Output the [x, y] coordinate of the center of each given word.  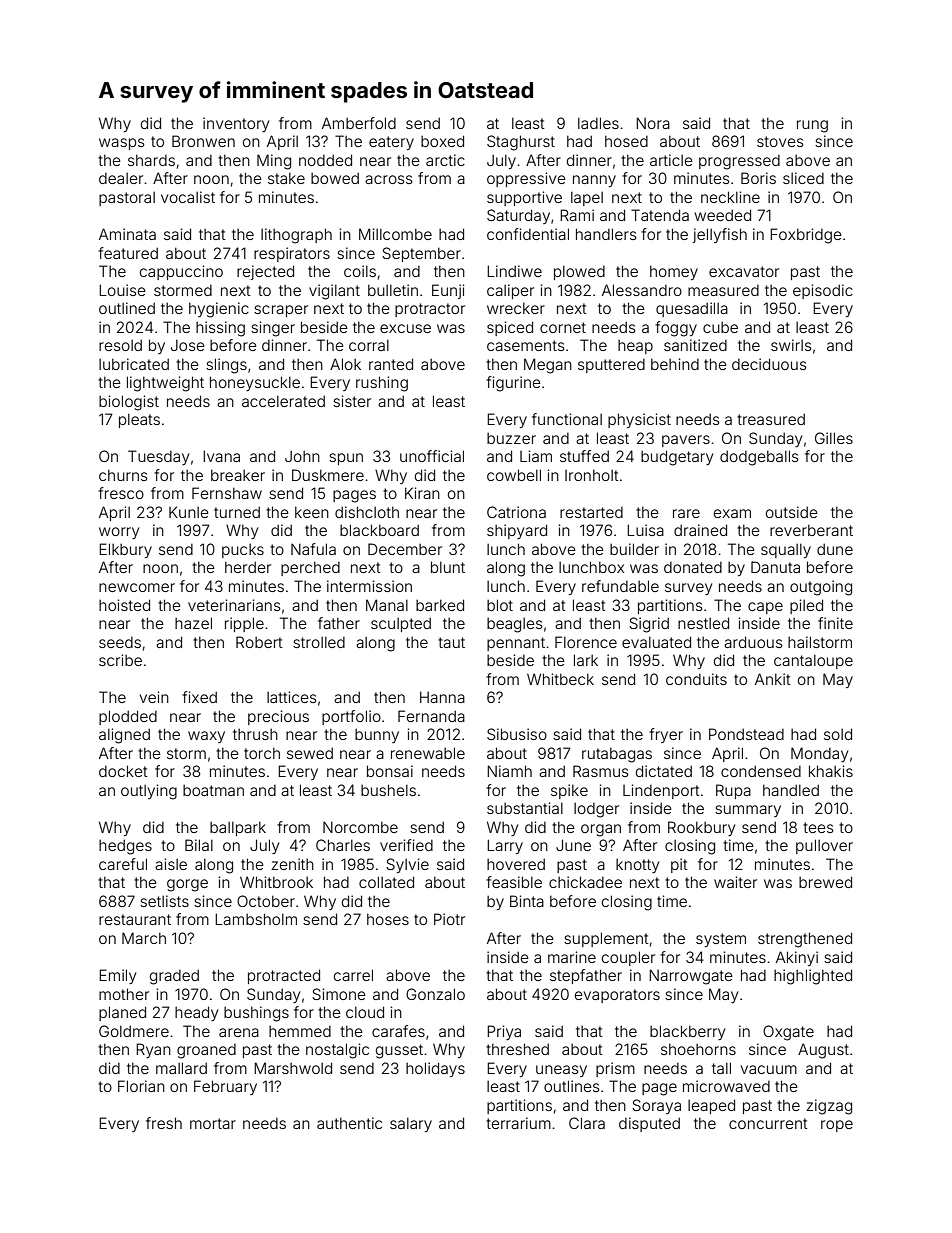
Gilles [834, 438]
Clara [587, 1123]
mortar [213, 1123]
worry [119, 533]
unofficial [432, 456]
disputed [649, 1124]
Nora [653, 123]
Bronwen [203, 141]
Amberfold [359, 123]
